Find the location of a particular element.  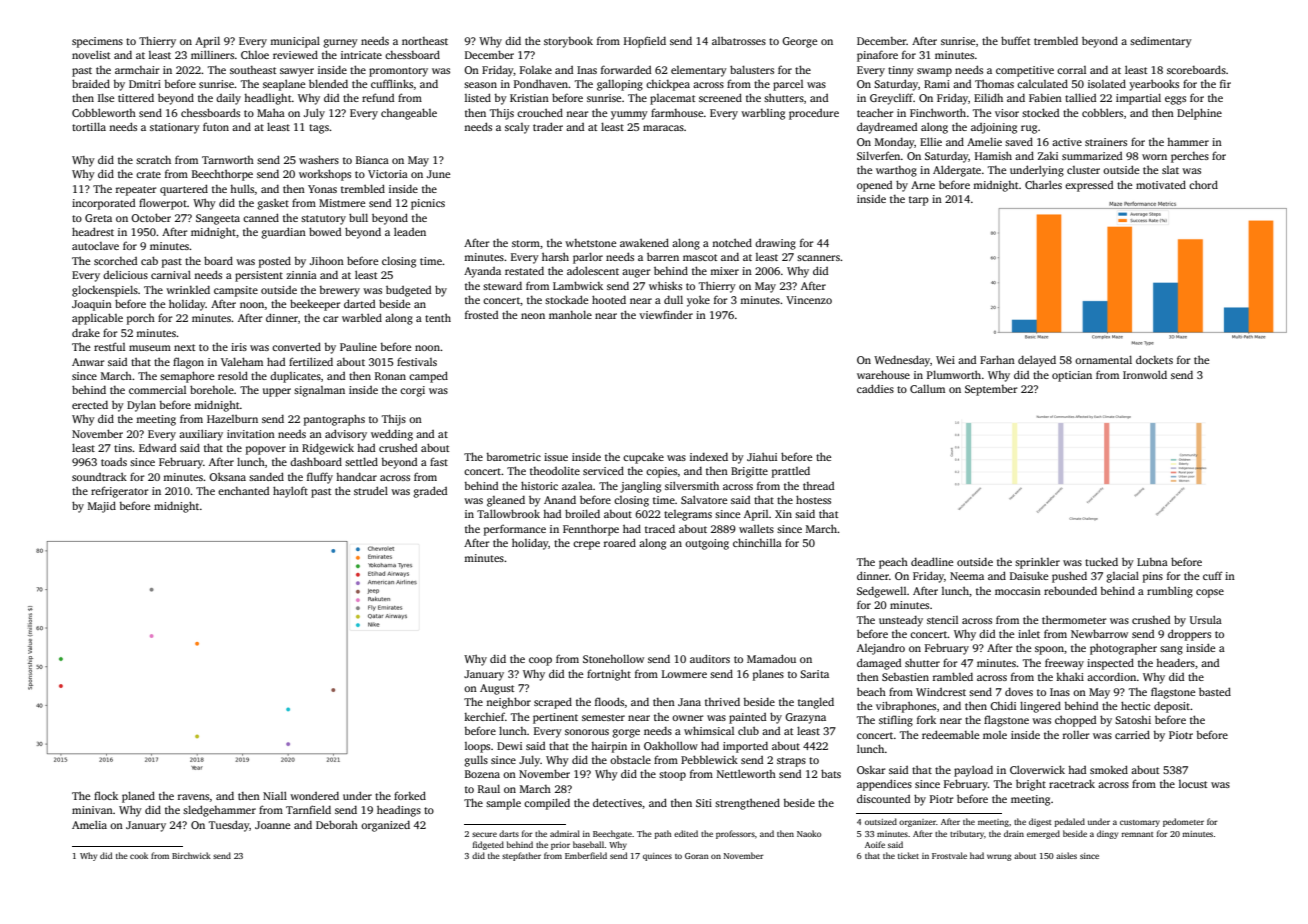

specimens is located at coordinates (97, 42).
